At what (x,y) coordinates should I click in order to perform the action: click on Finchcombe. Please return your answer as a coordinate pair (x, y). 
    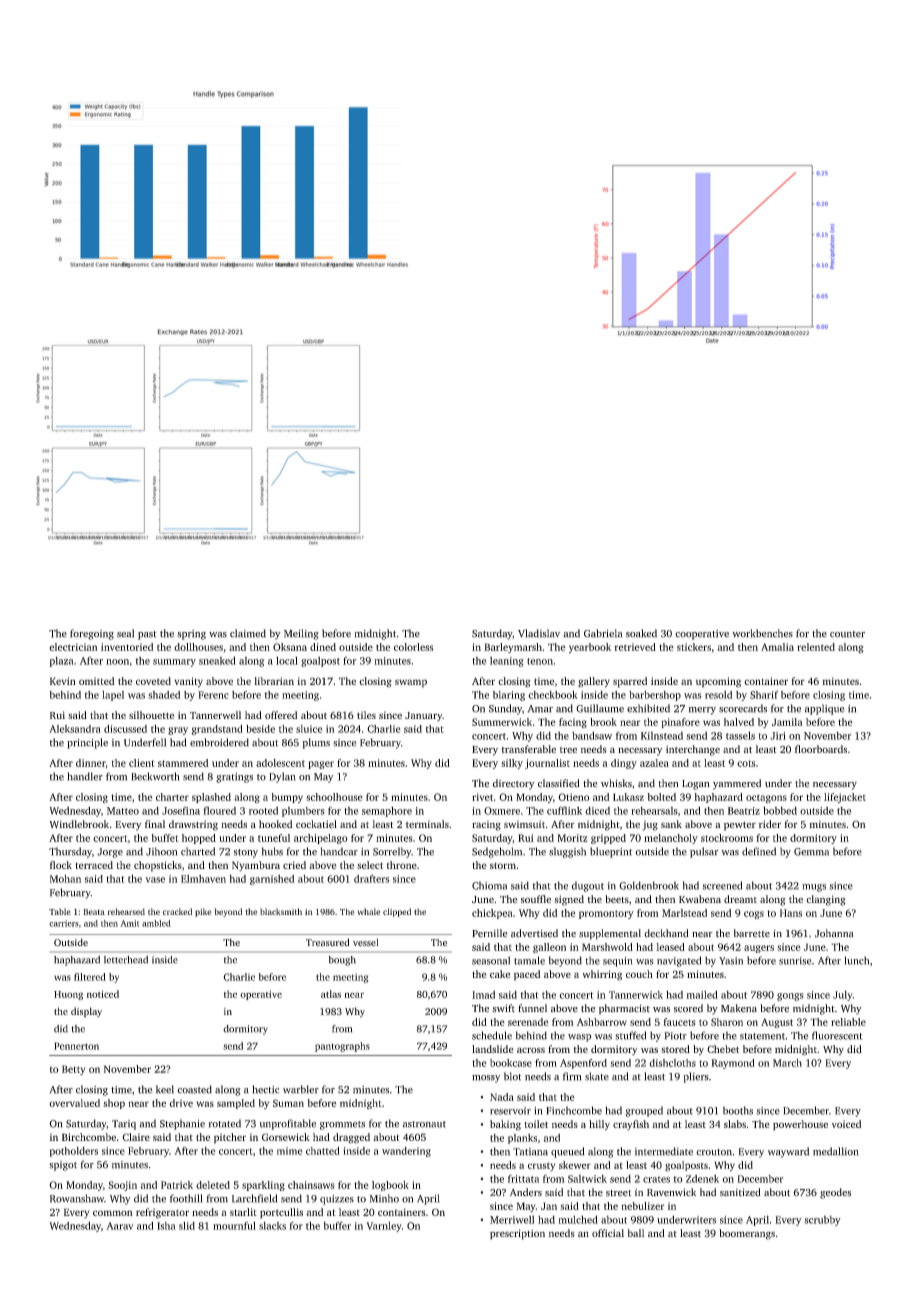
    Looking at the image, I should click on (574, 1110).
